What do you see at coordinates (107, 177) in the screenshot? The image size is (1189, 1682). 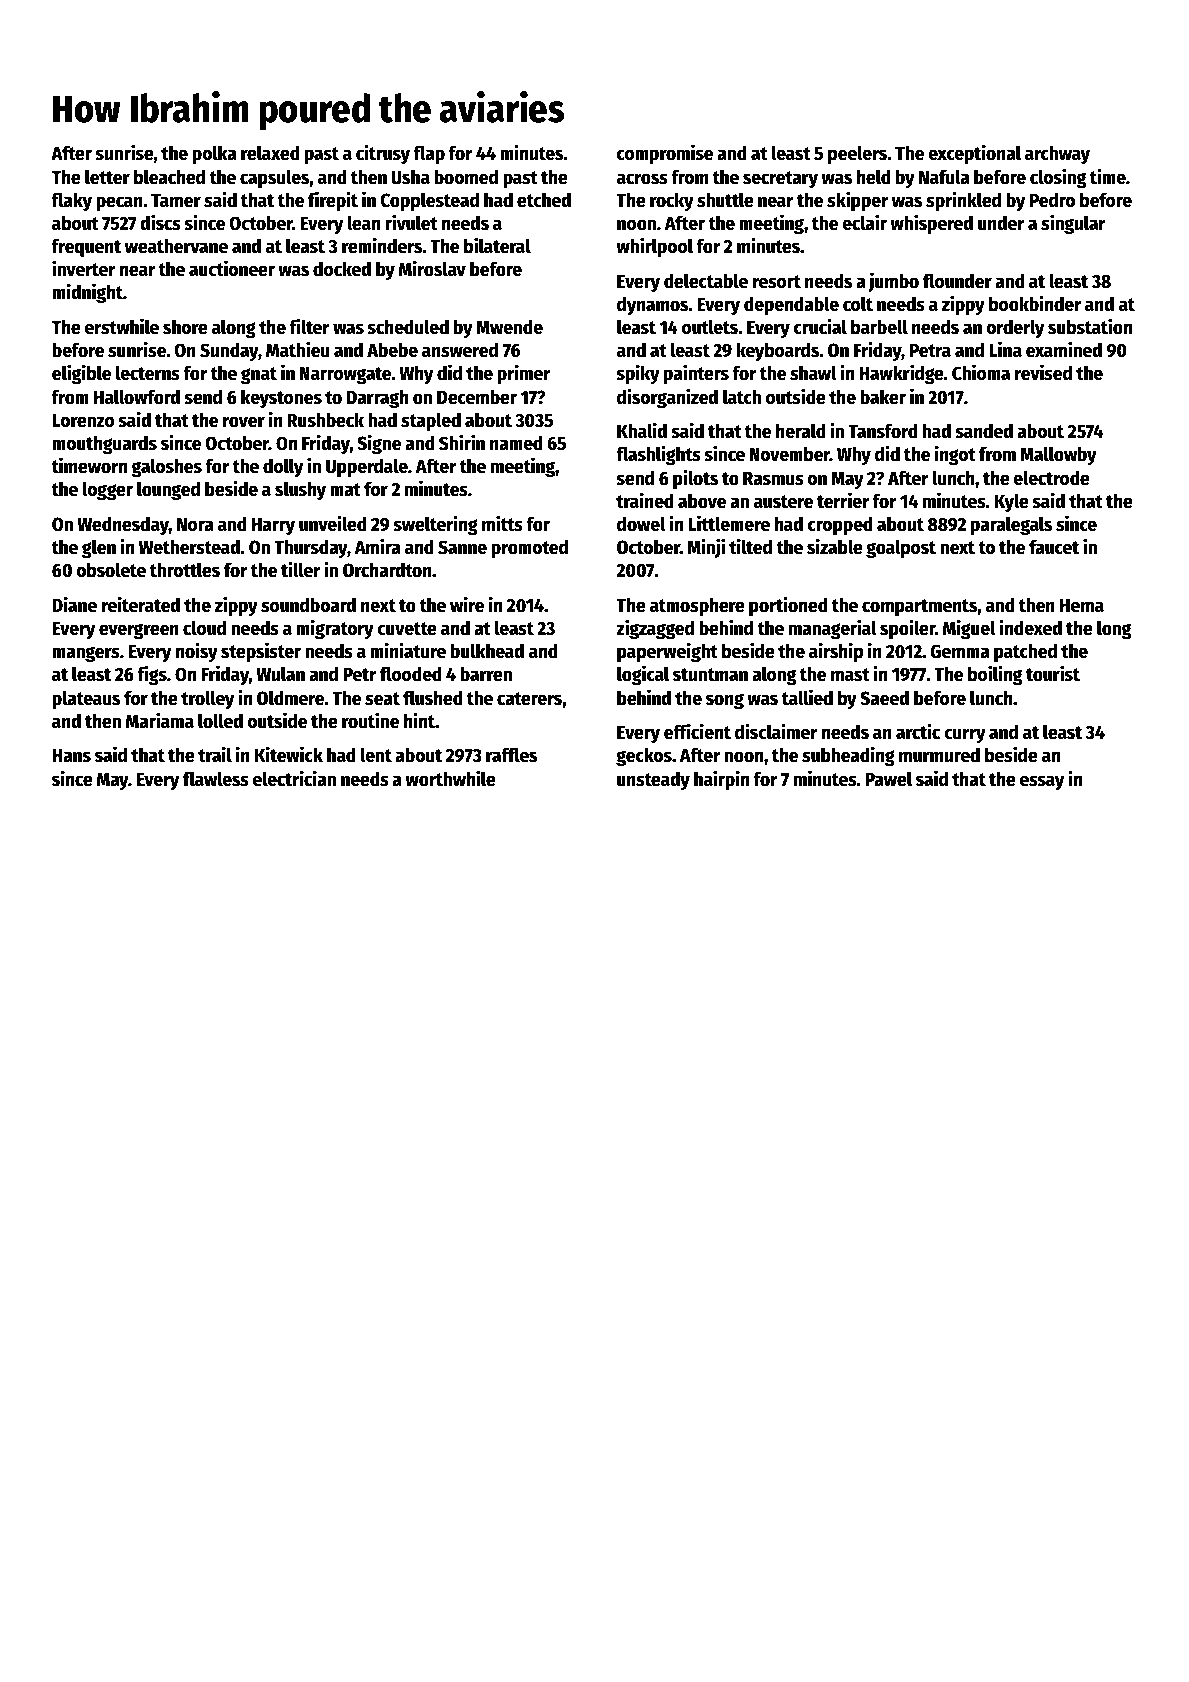 I see `letter` at bounding box center [107, 177].
